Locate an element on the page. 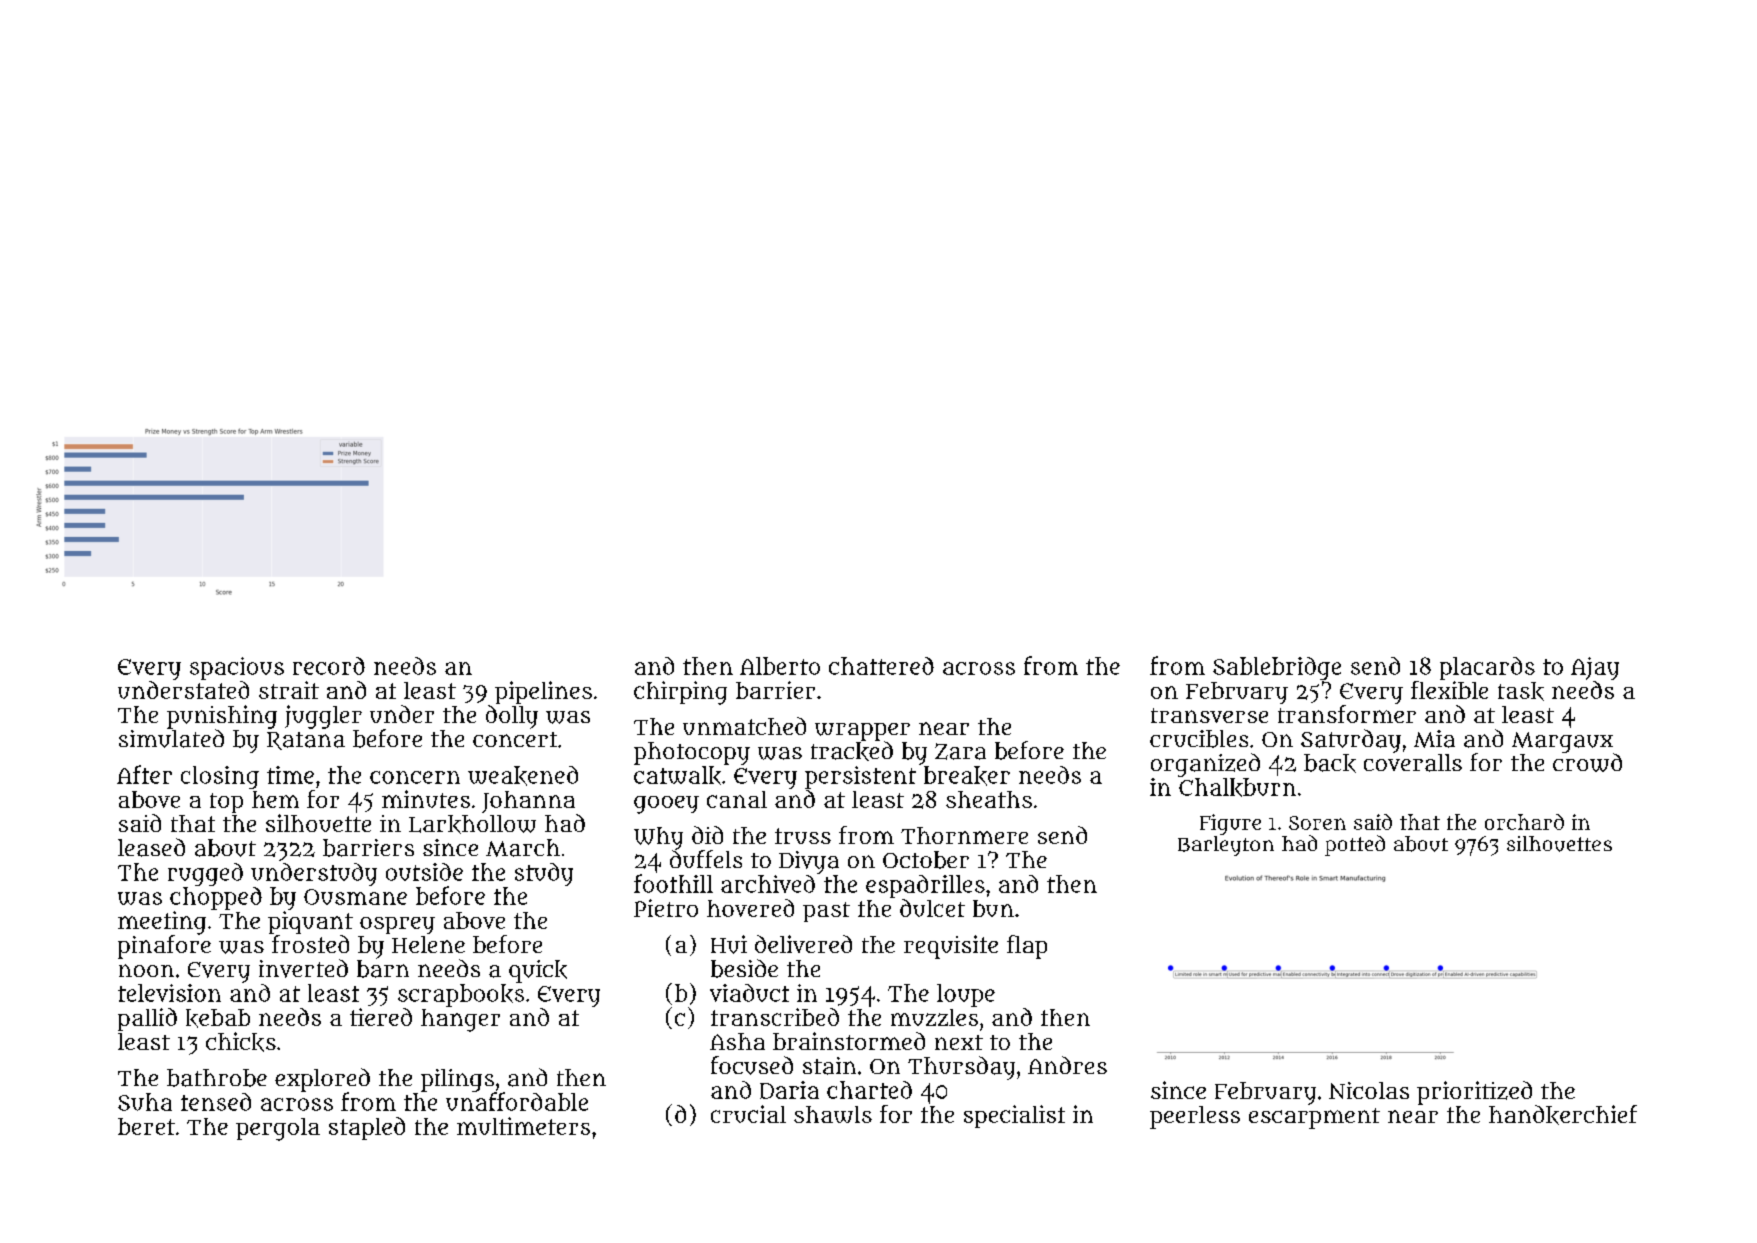  duffels is located at coordinates (706, 859).
